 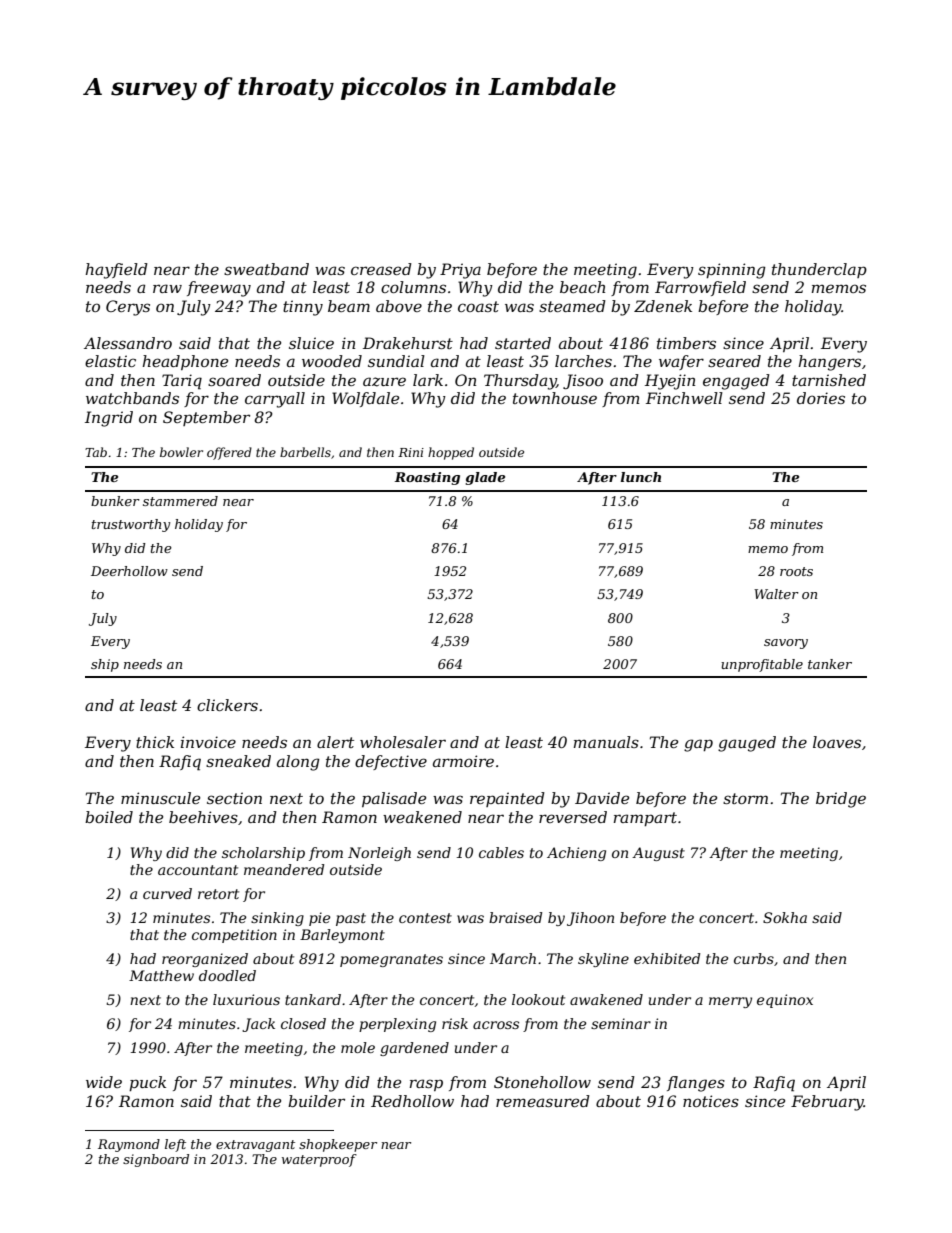 What do you see at coordinates (219, 289) in the image?
I see `freeway` at bounding box center [219, 289].
